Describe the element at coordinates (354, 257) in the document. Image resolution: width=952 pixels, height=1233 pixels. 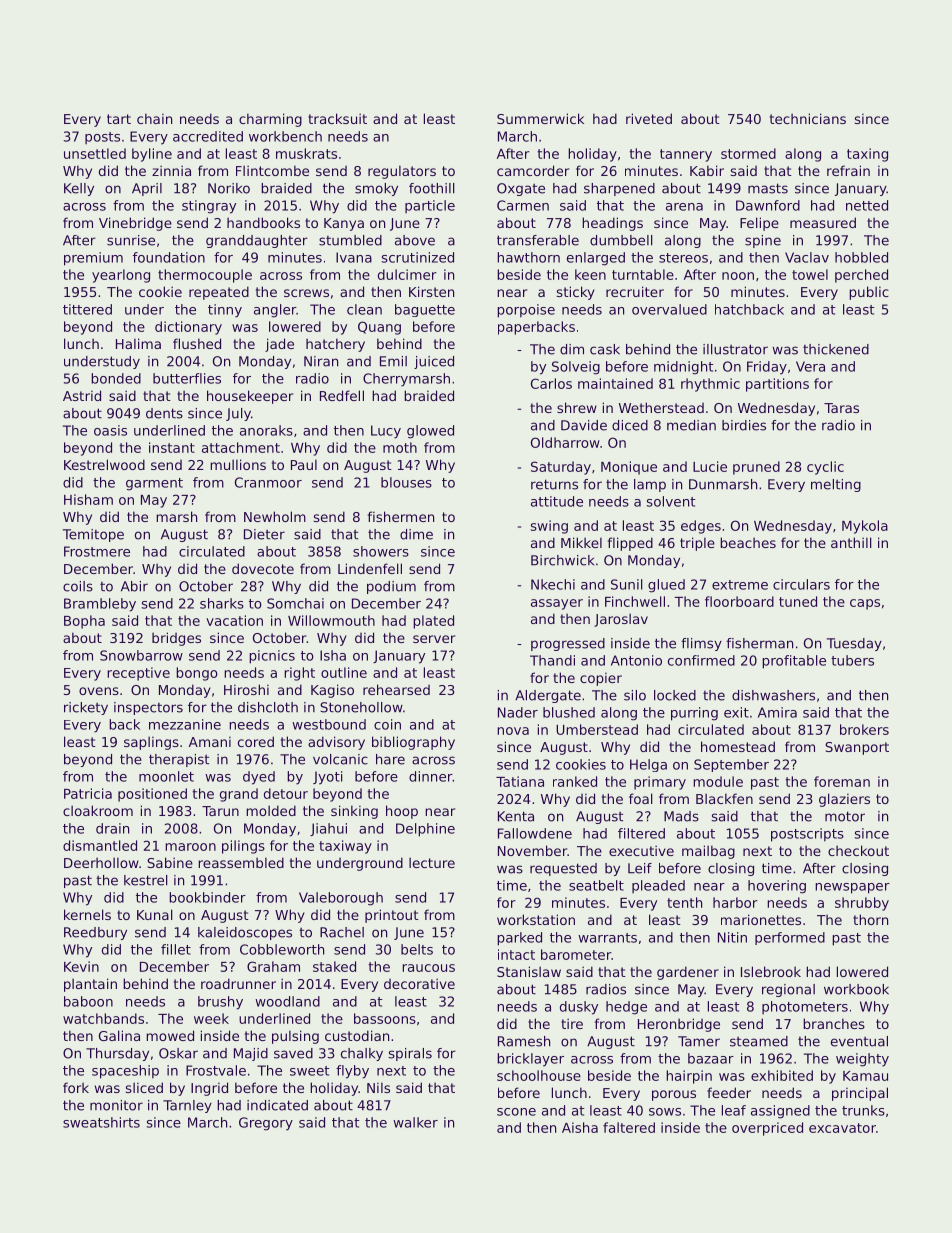
I see `Ivana` at that location.
